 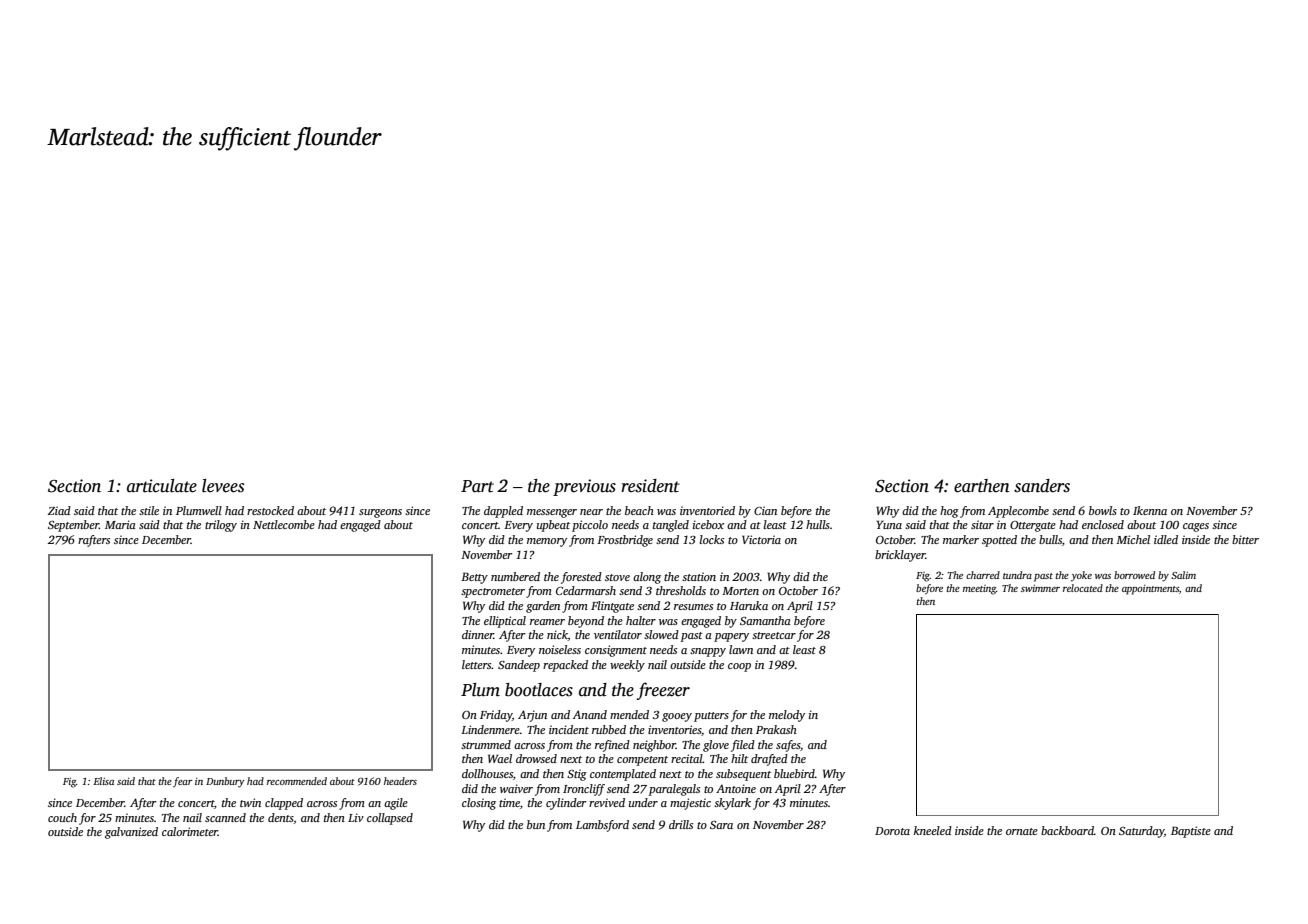 What do you see at coordinates (602, 826) in the screenshot?
I see `Lambsford` at bounding box center [602, 826].
